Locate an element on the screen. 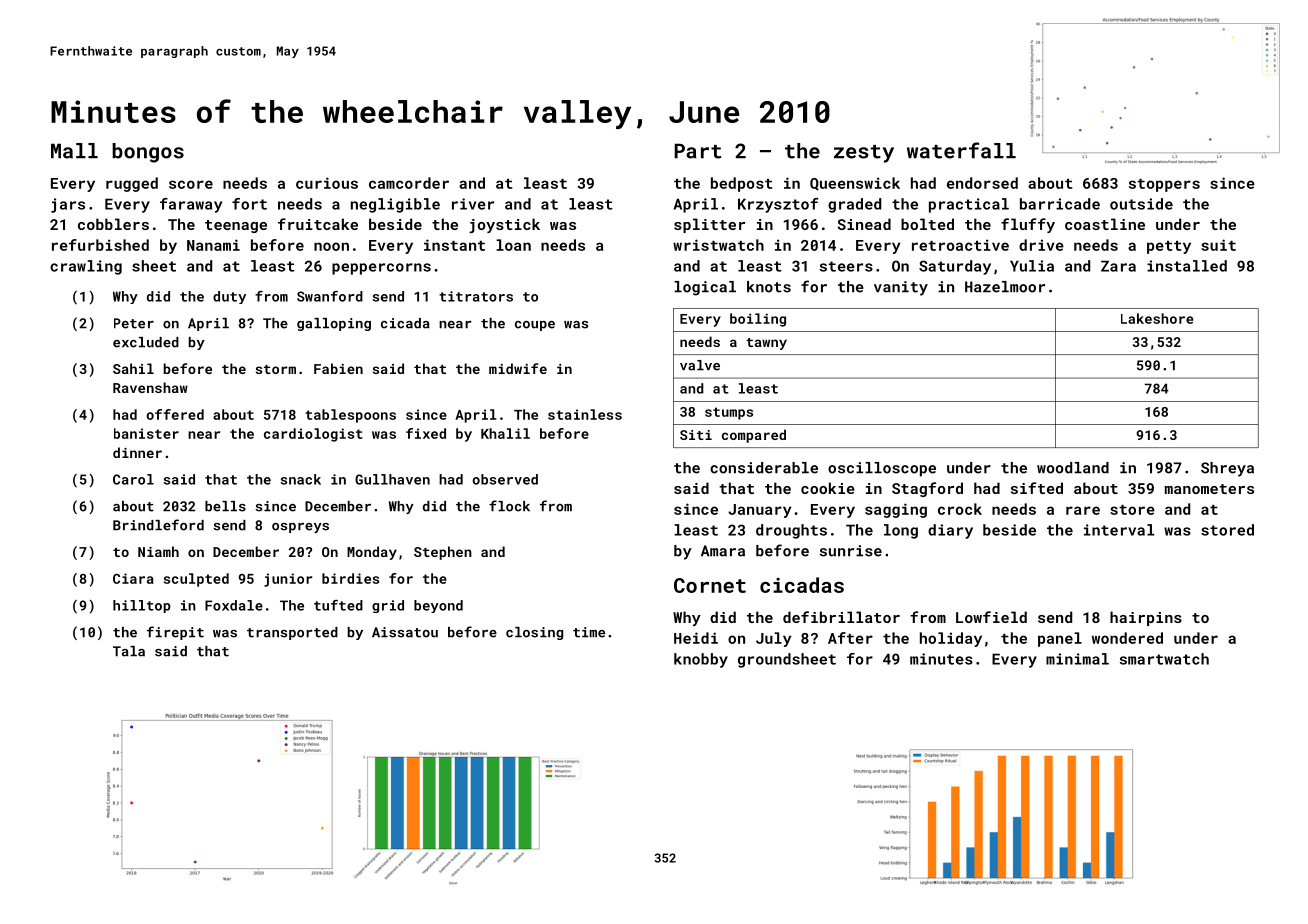  wondered is located at coordinates (1127, 638).
